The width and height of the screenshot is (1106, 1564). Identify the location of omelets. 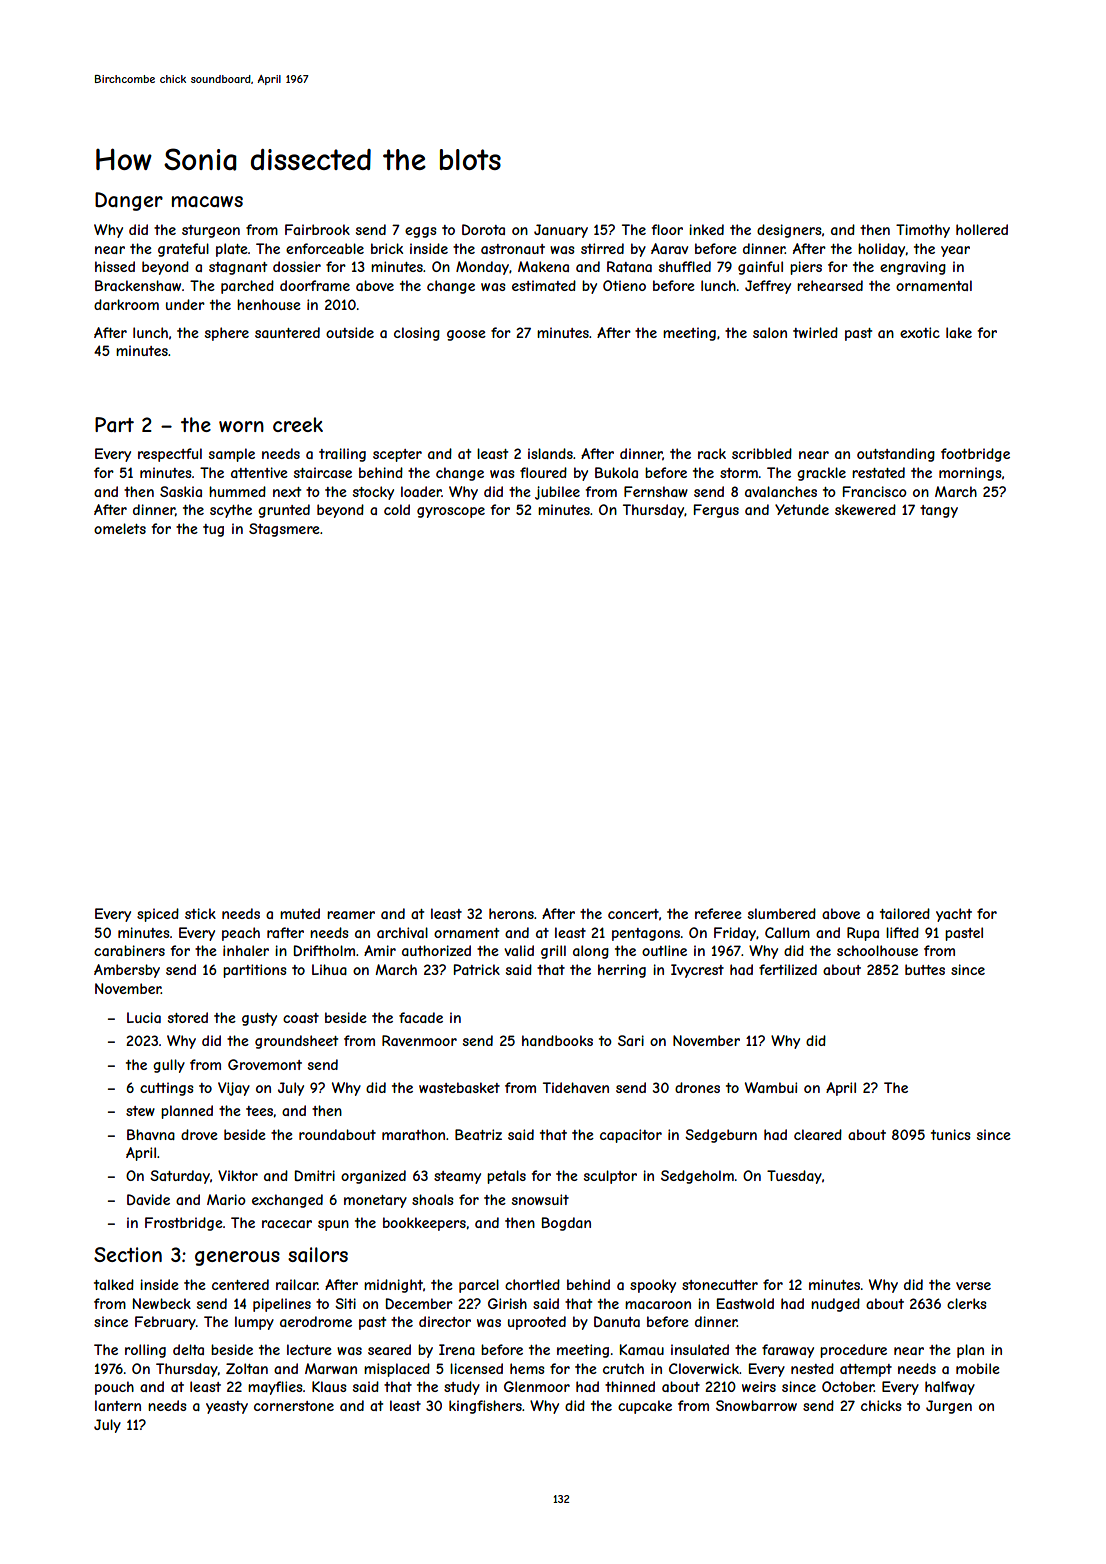
(120, 528).
